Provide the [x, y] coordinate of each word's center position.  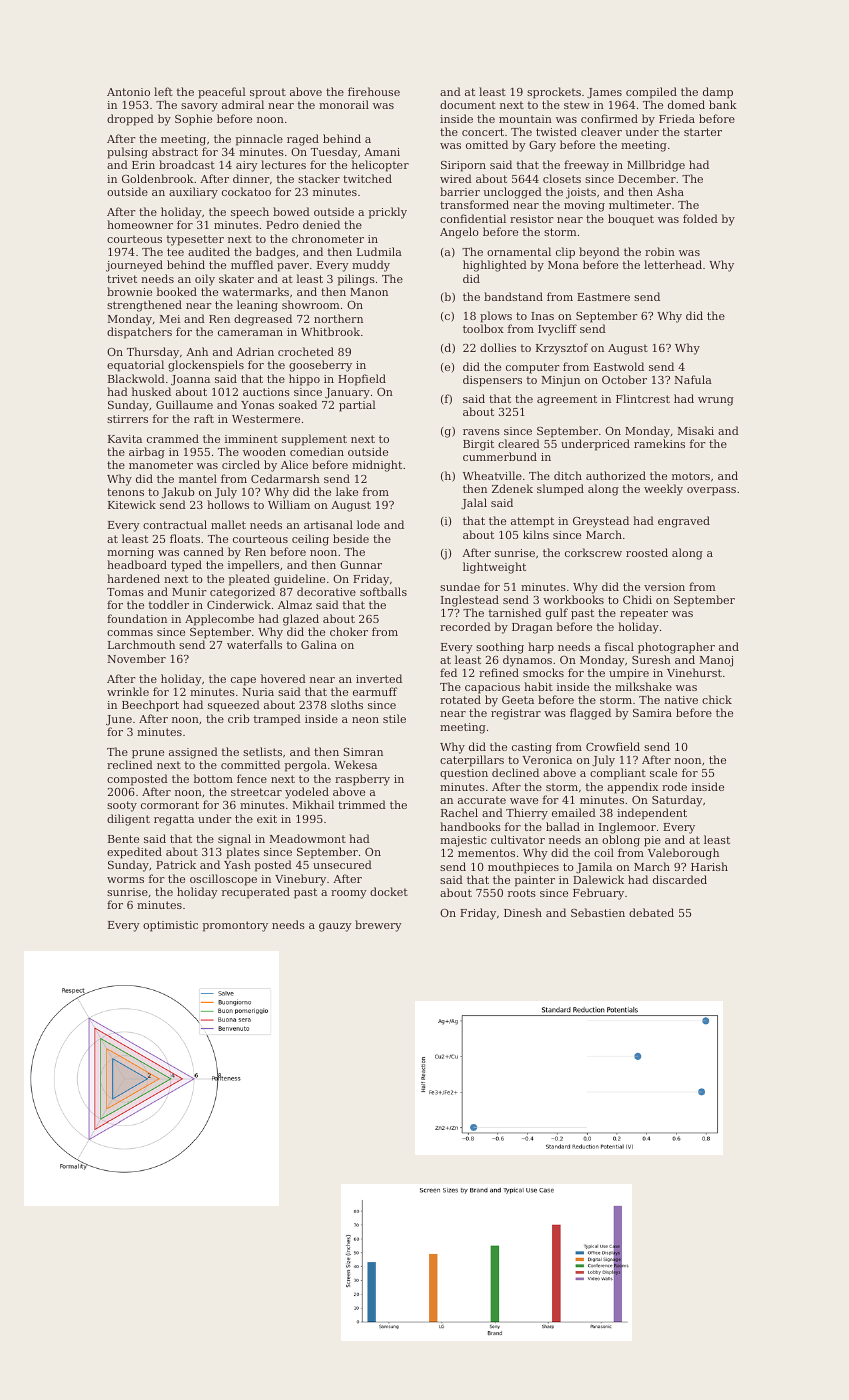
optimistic [170, 926]
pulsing [127, 153]
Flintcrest [643, 398]
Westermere [266, 419]
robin [660, 251]
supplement [314, 440]
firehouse [374, 91]
